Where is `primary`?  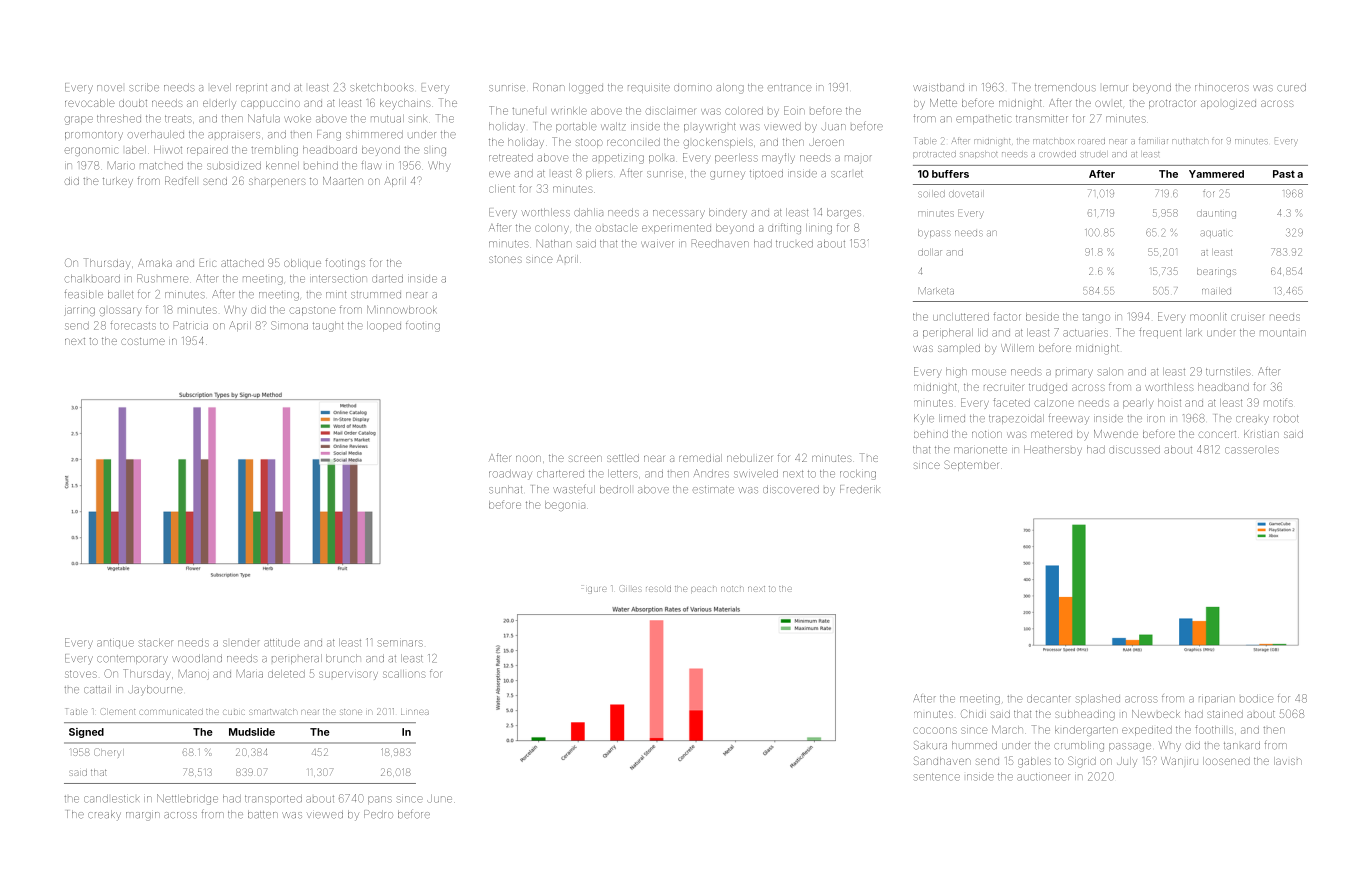
primary is located at coordinates (1074, 373).
